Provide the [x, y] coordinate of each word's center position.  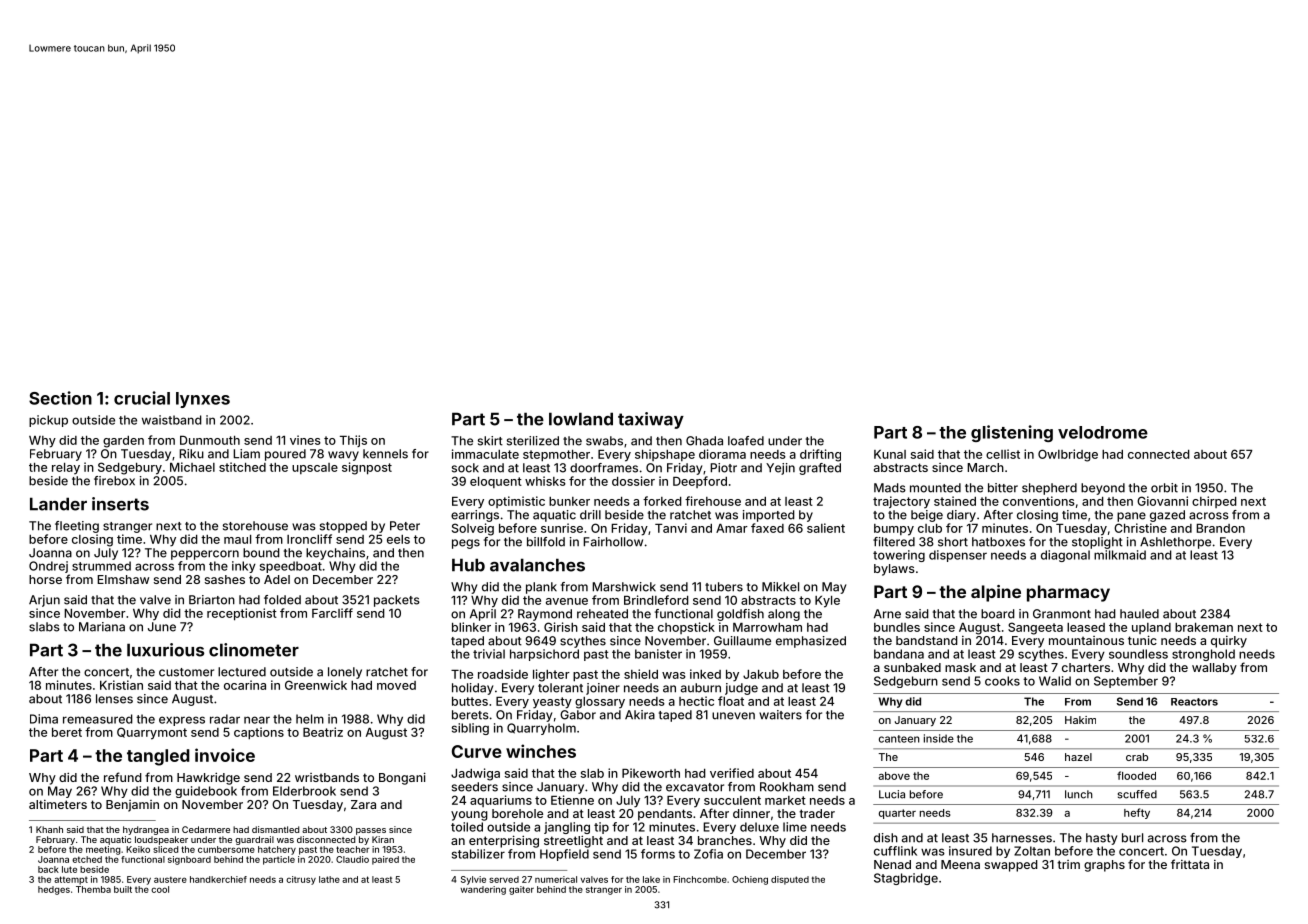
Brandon [1220, 528]
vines [305, 440]
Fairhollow [613, 542]
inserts [120, 504]
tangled [158, 757]
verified [732, 773]
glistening [1012, 433]
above [894, 776]
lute [69, 869]
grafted [820, 469]
